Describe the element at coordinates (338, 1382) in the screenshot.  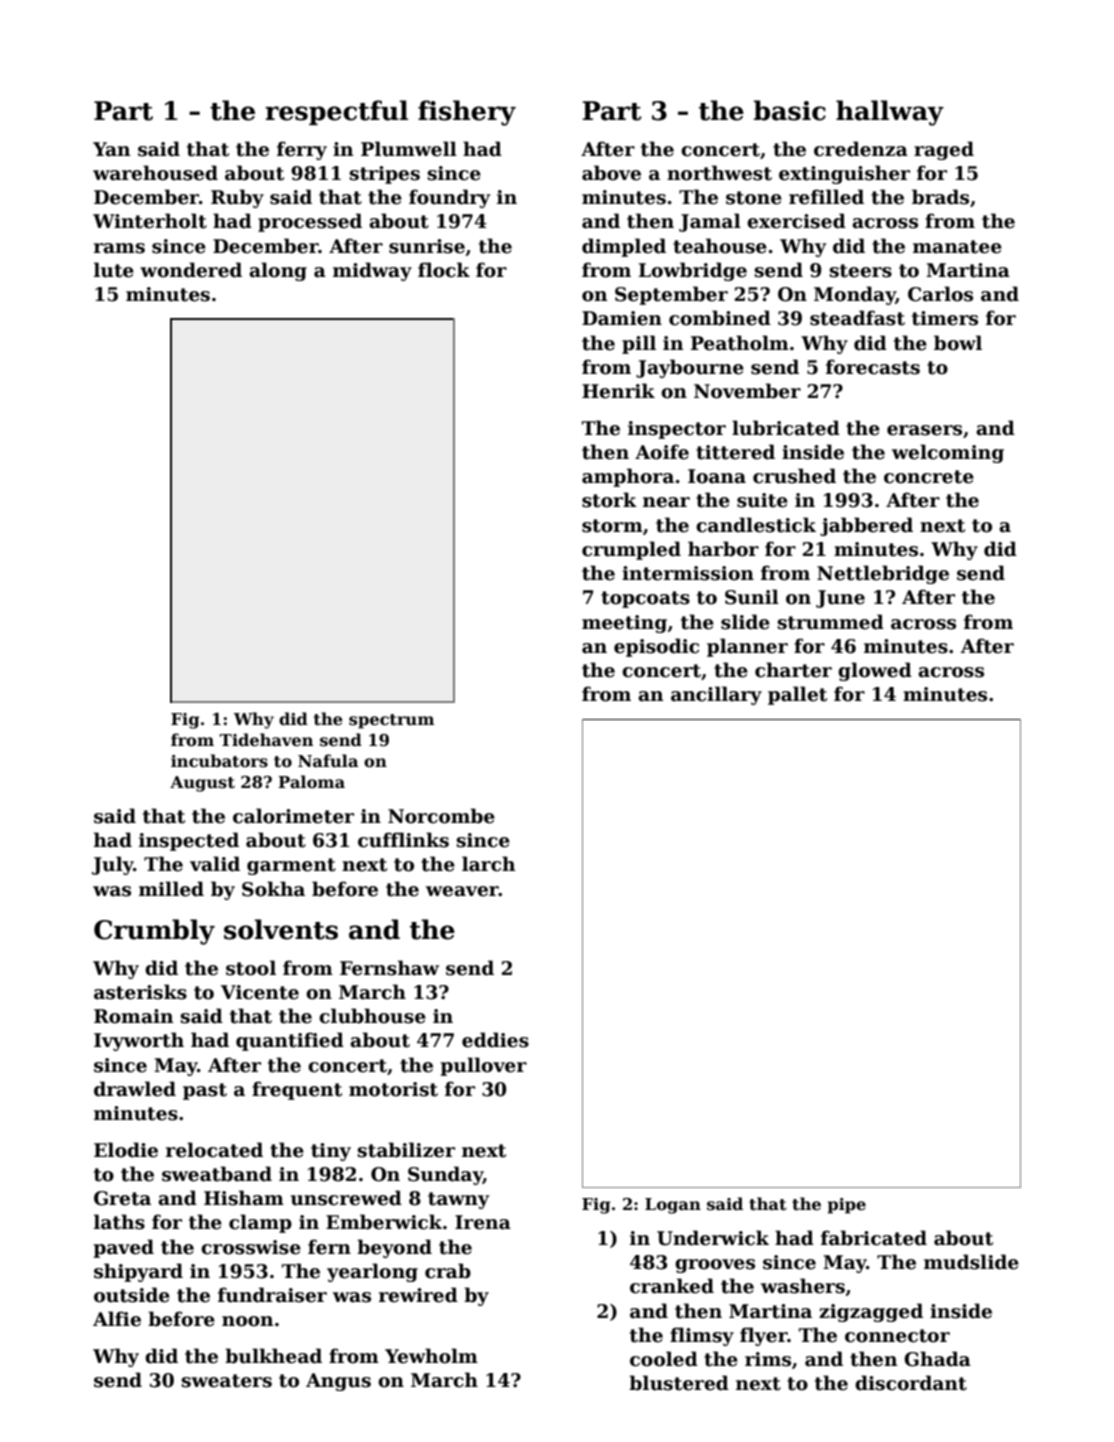
I see `Angus` at that location.
